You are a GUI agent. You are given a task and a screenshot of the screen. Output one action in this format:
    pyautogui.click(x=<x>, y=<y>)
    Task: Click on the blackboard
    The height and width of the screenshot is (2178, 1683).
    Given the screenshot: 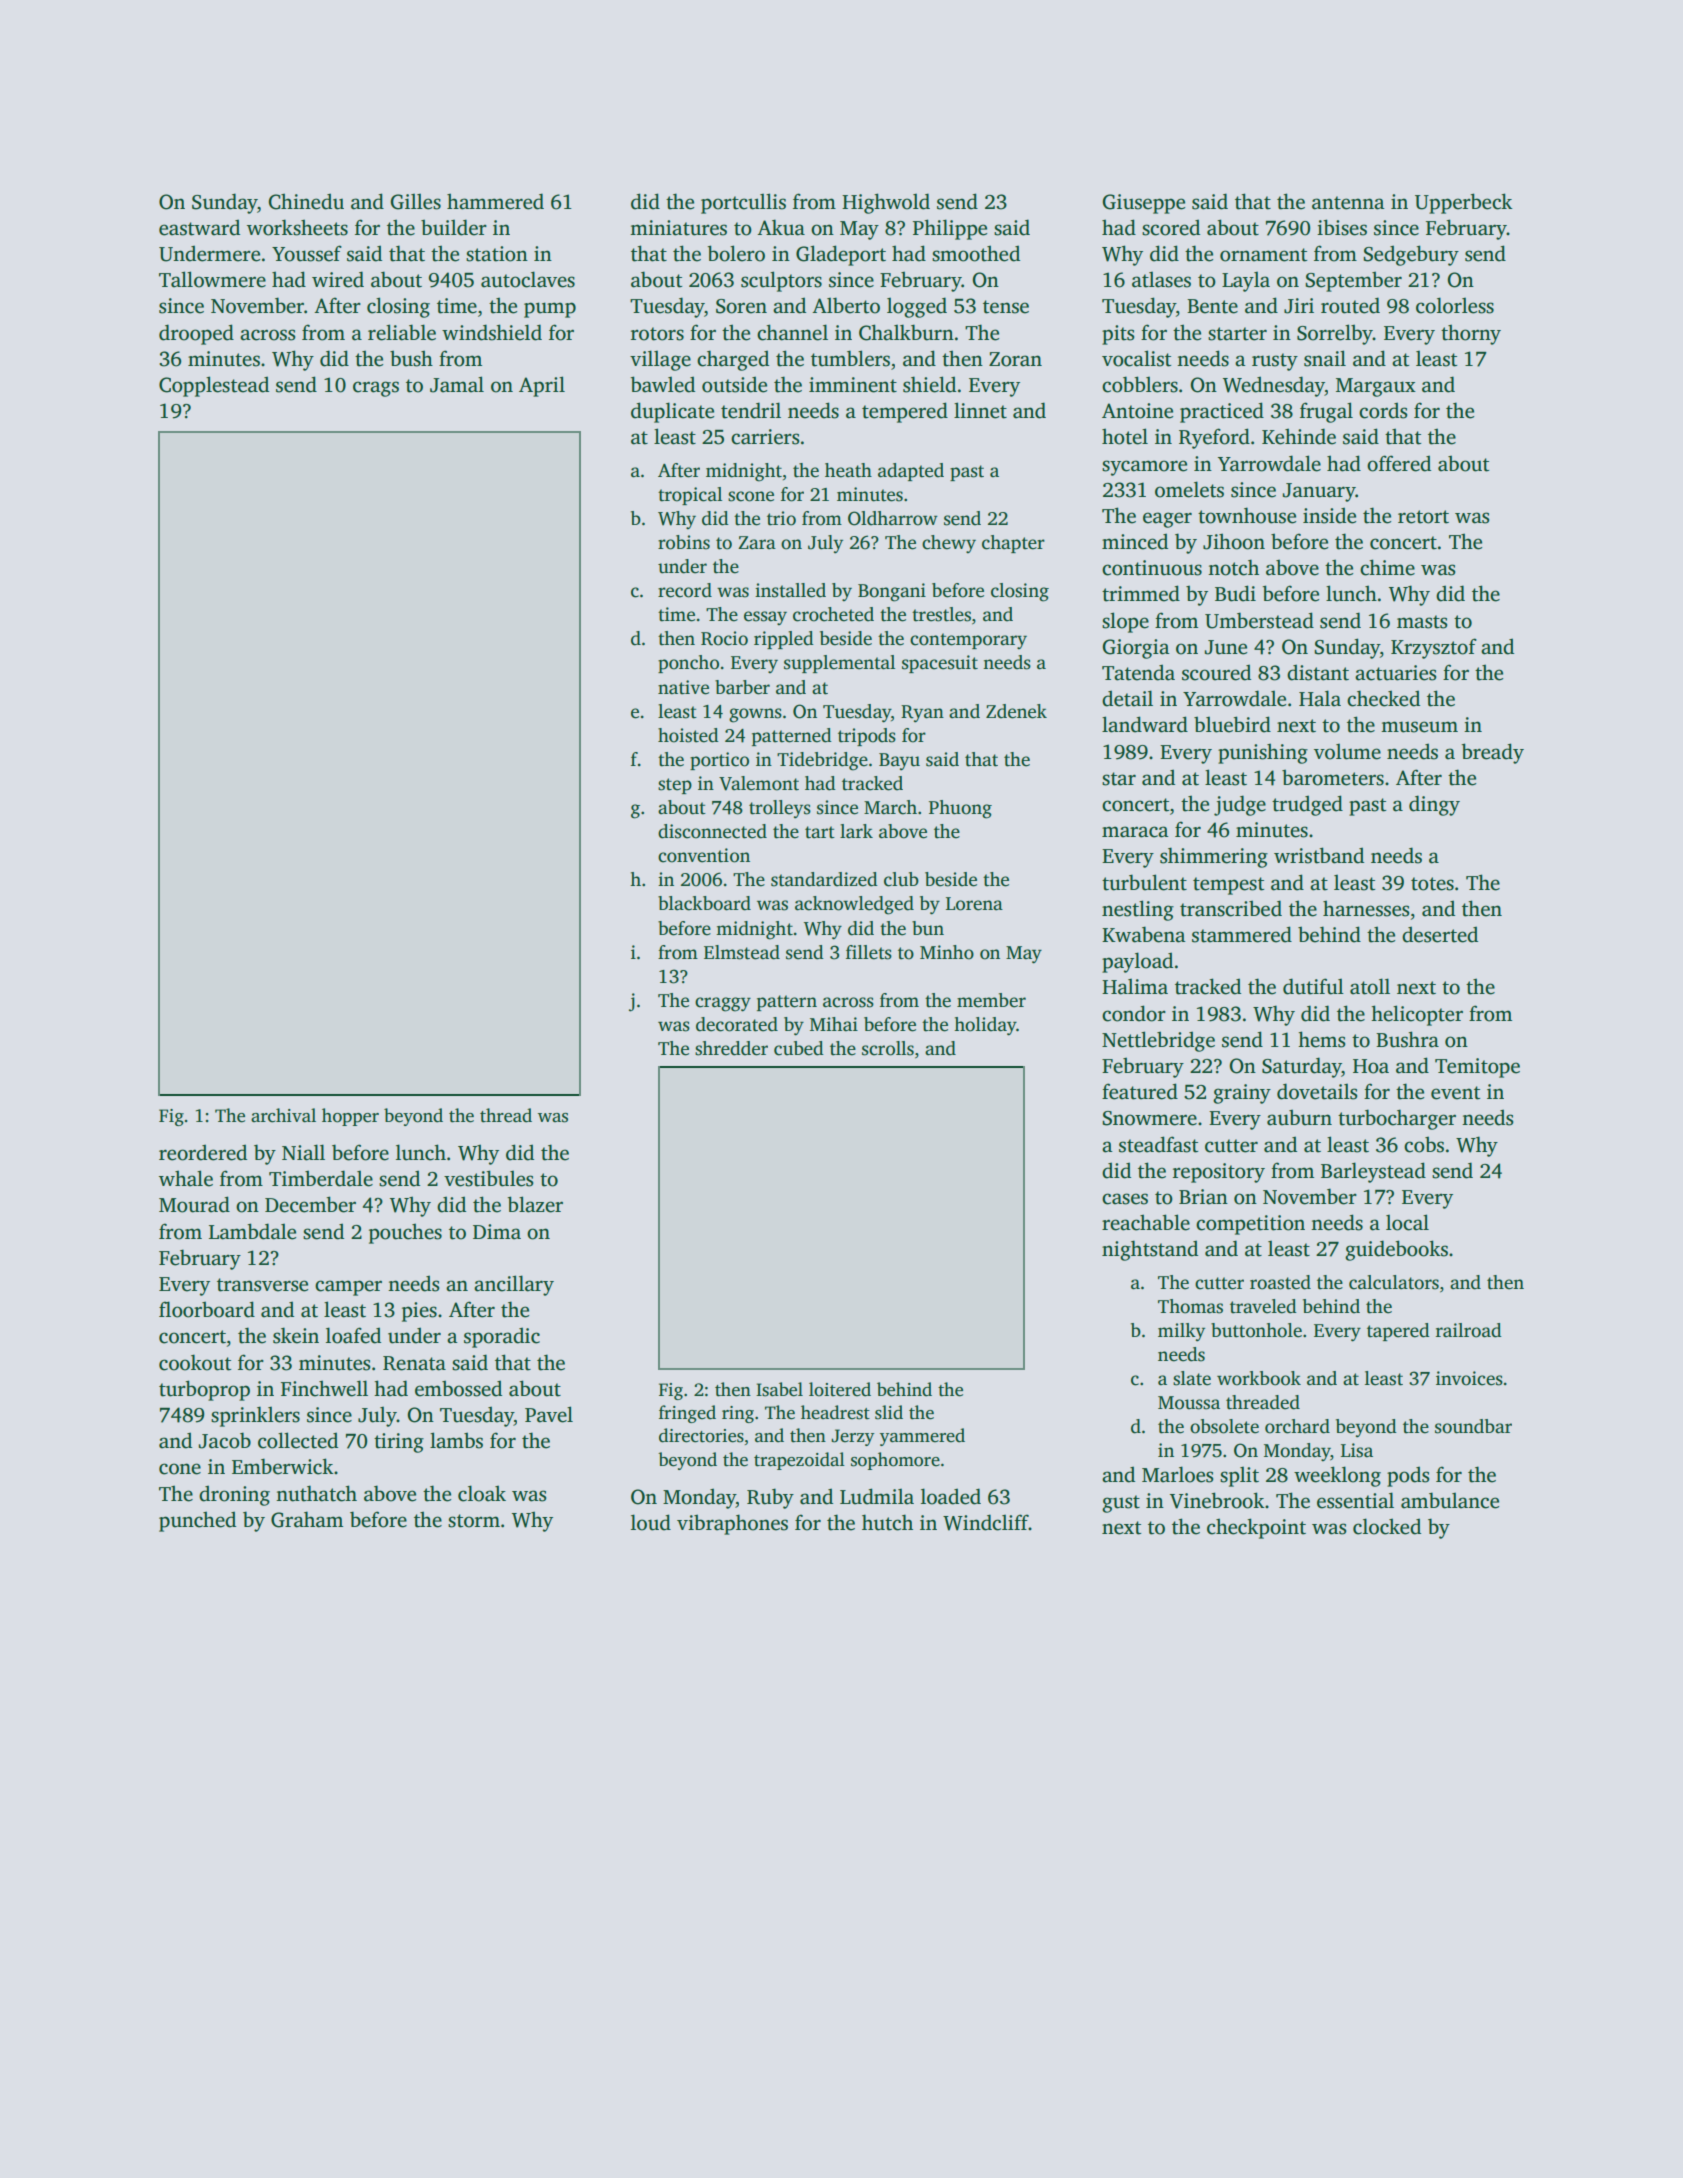 What is the action you would take?
    pyautogui.click(x=704, y=903)
